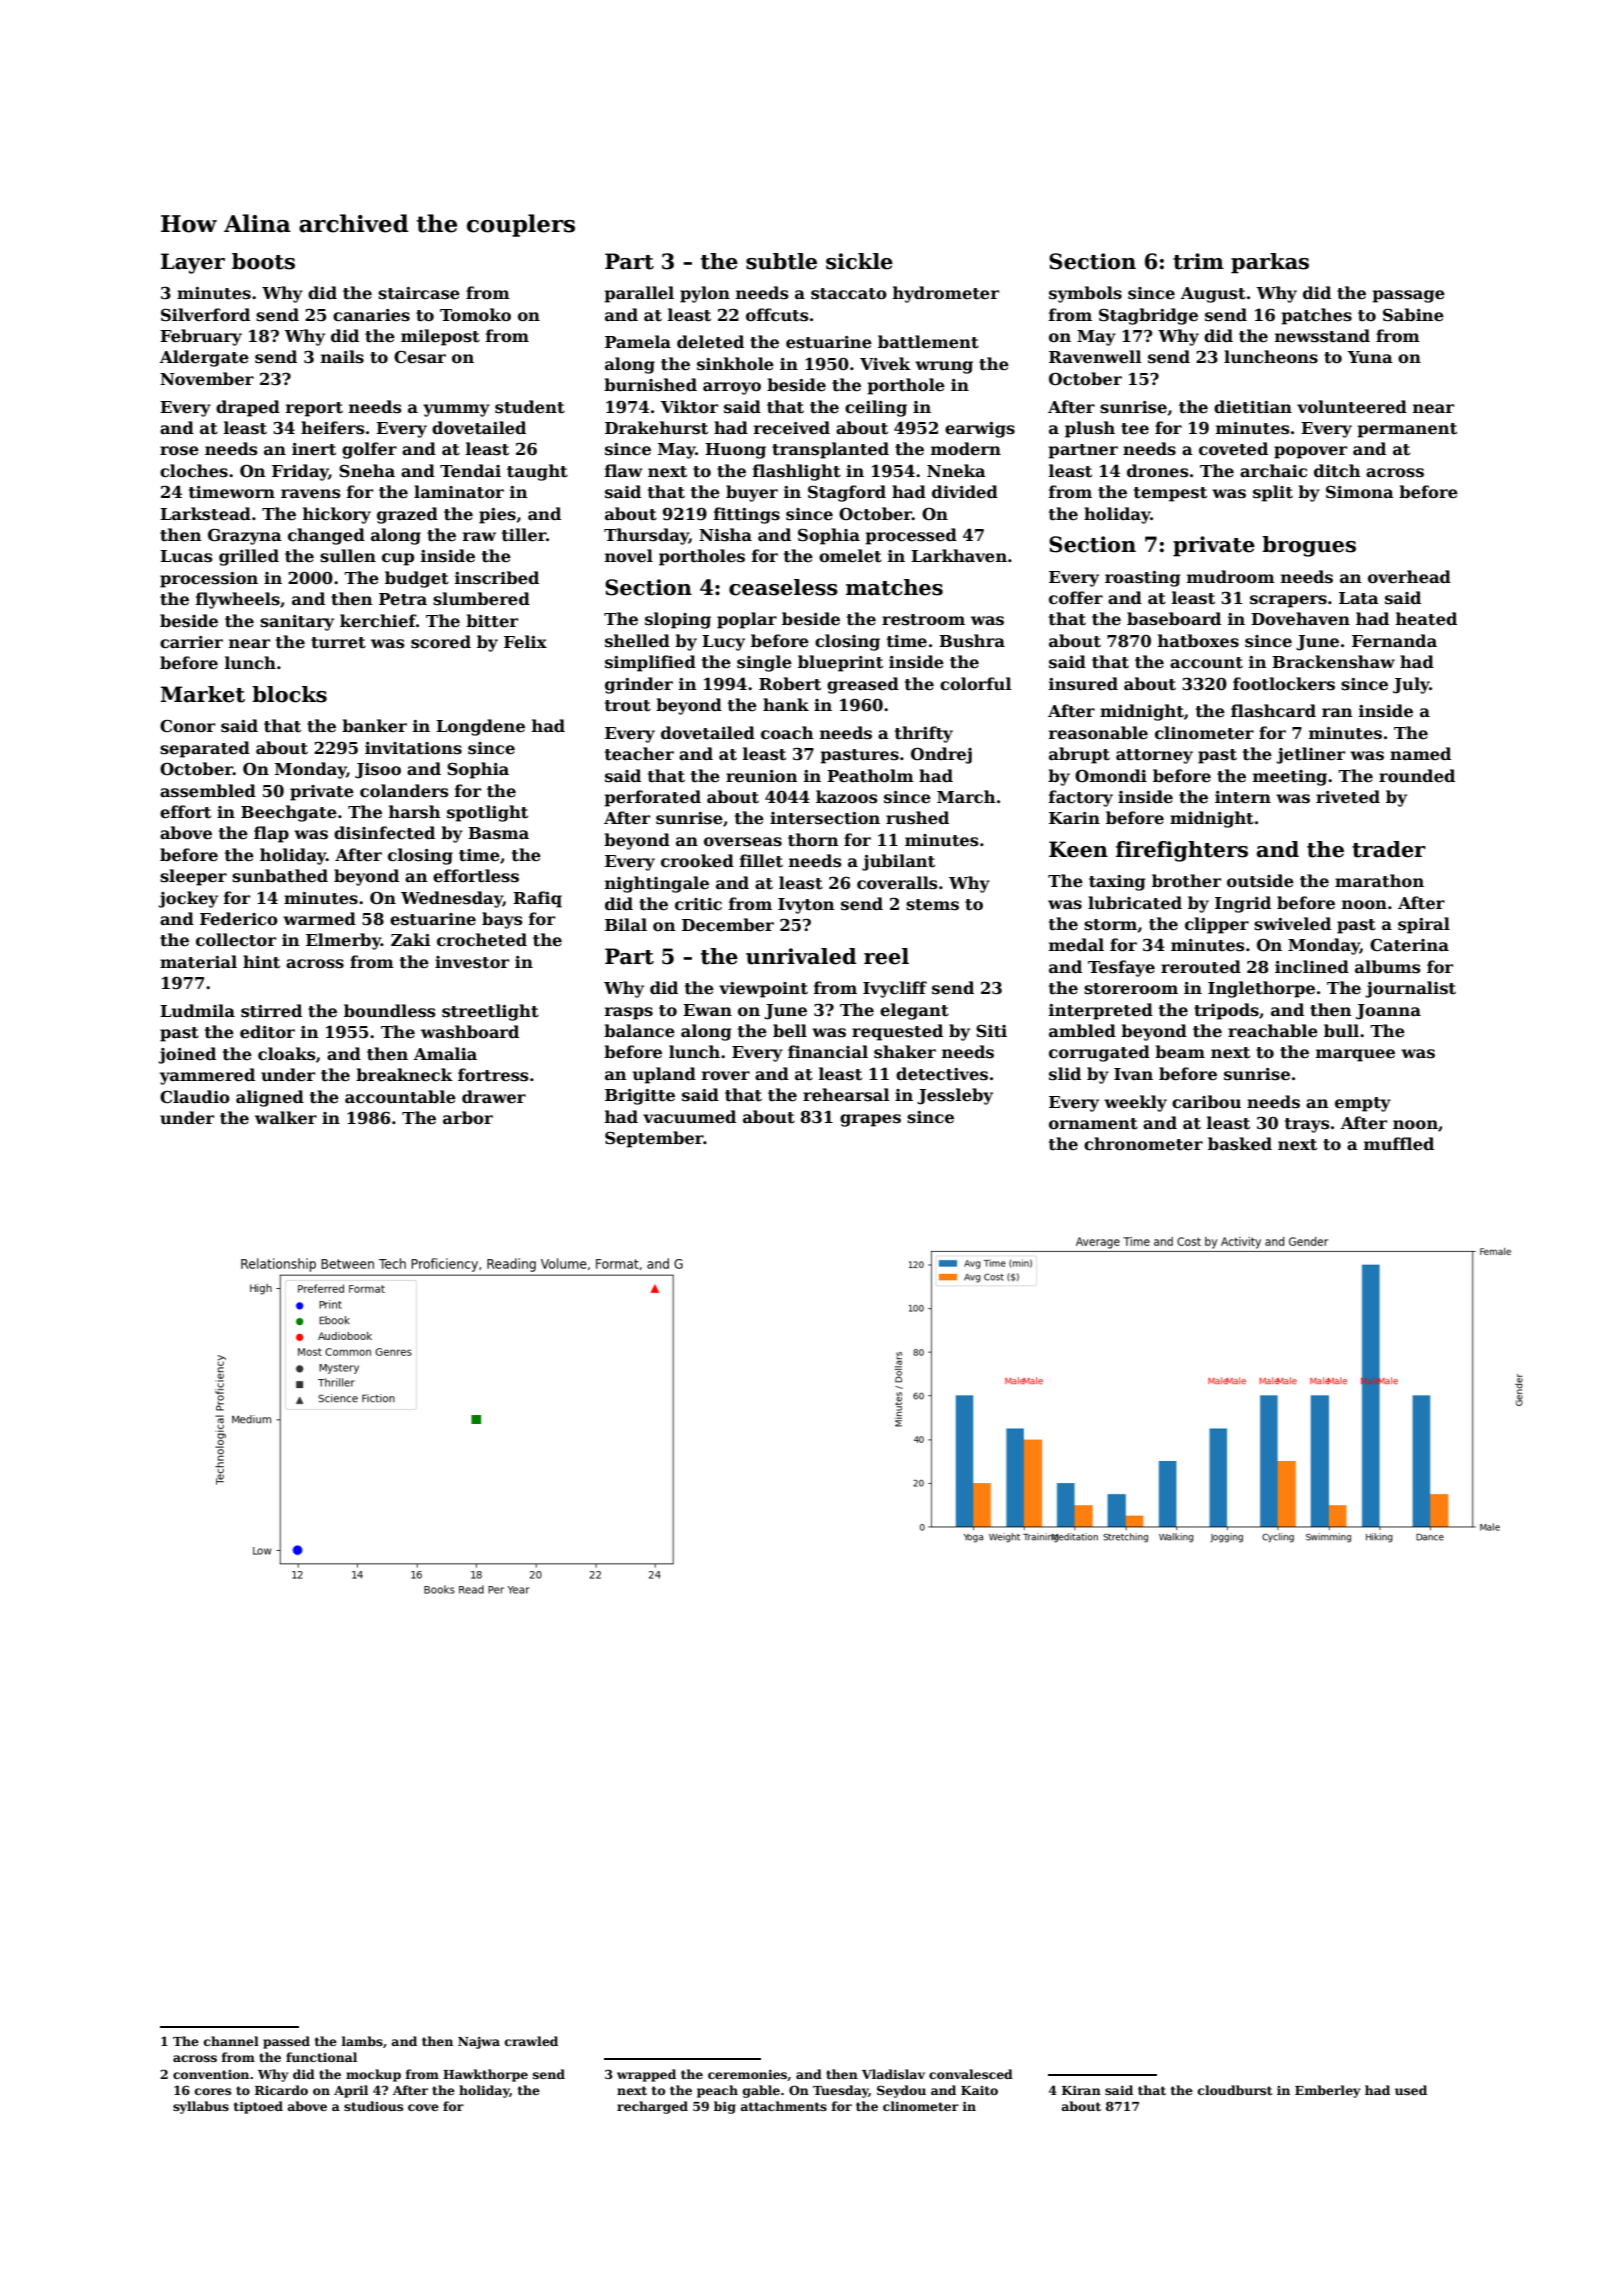 Image resolution: width=1620 pixels, height=2292 pixels. Describe the element at coordinates (1240, 1144) in the screenshot. I see `basked` at that location.
